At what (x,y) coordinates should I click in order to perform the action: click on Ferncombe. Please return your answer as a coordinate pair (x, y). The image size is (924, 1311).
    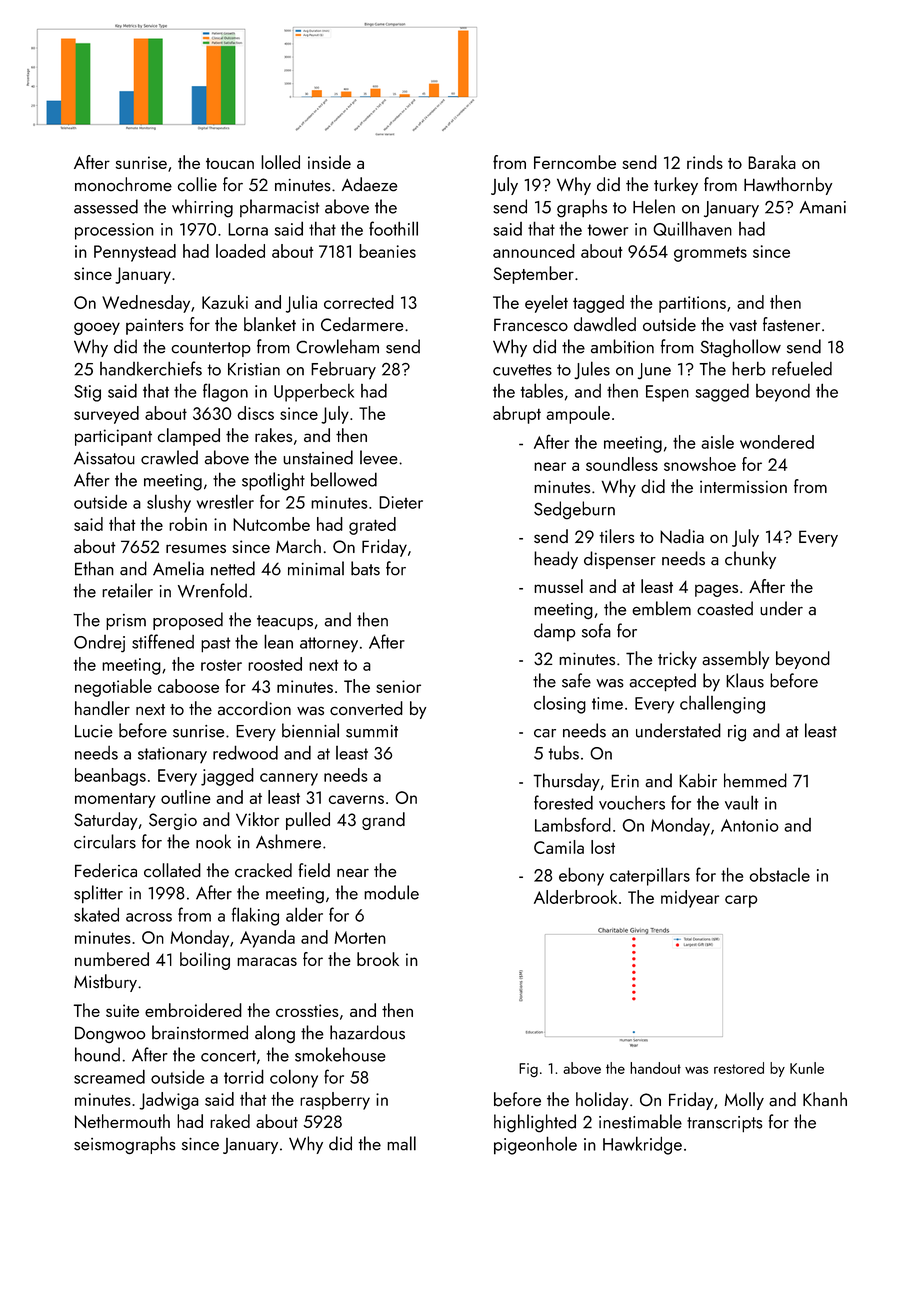
    Looking at the image, I should click on (575, 162).
